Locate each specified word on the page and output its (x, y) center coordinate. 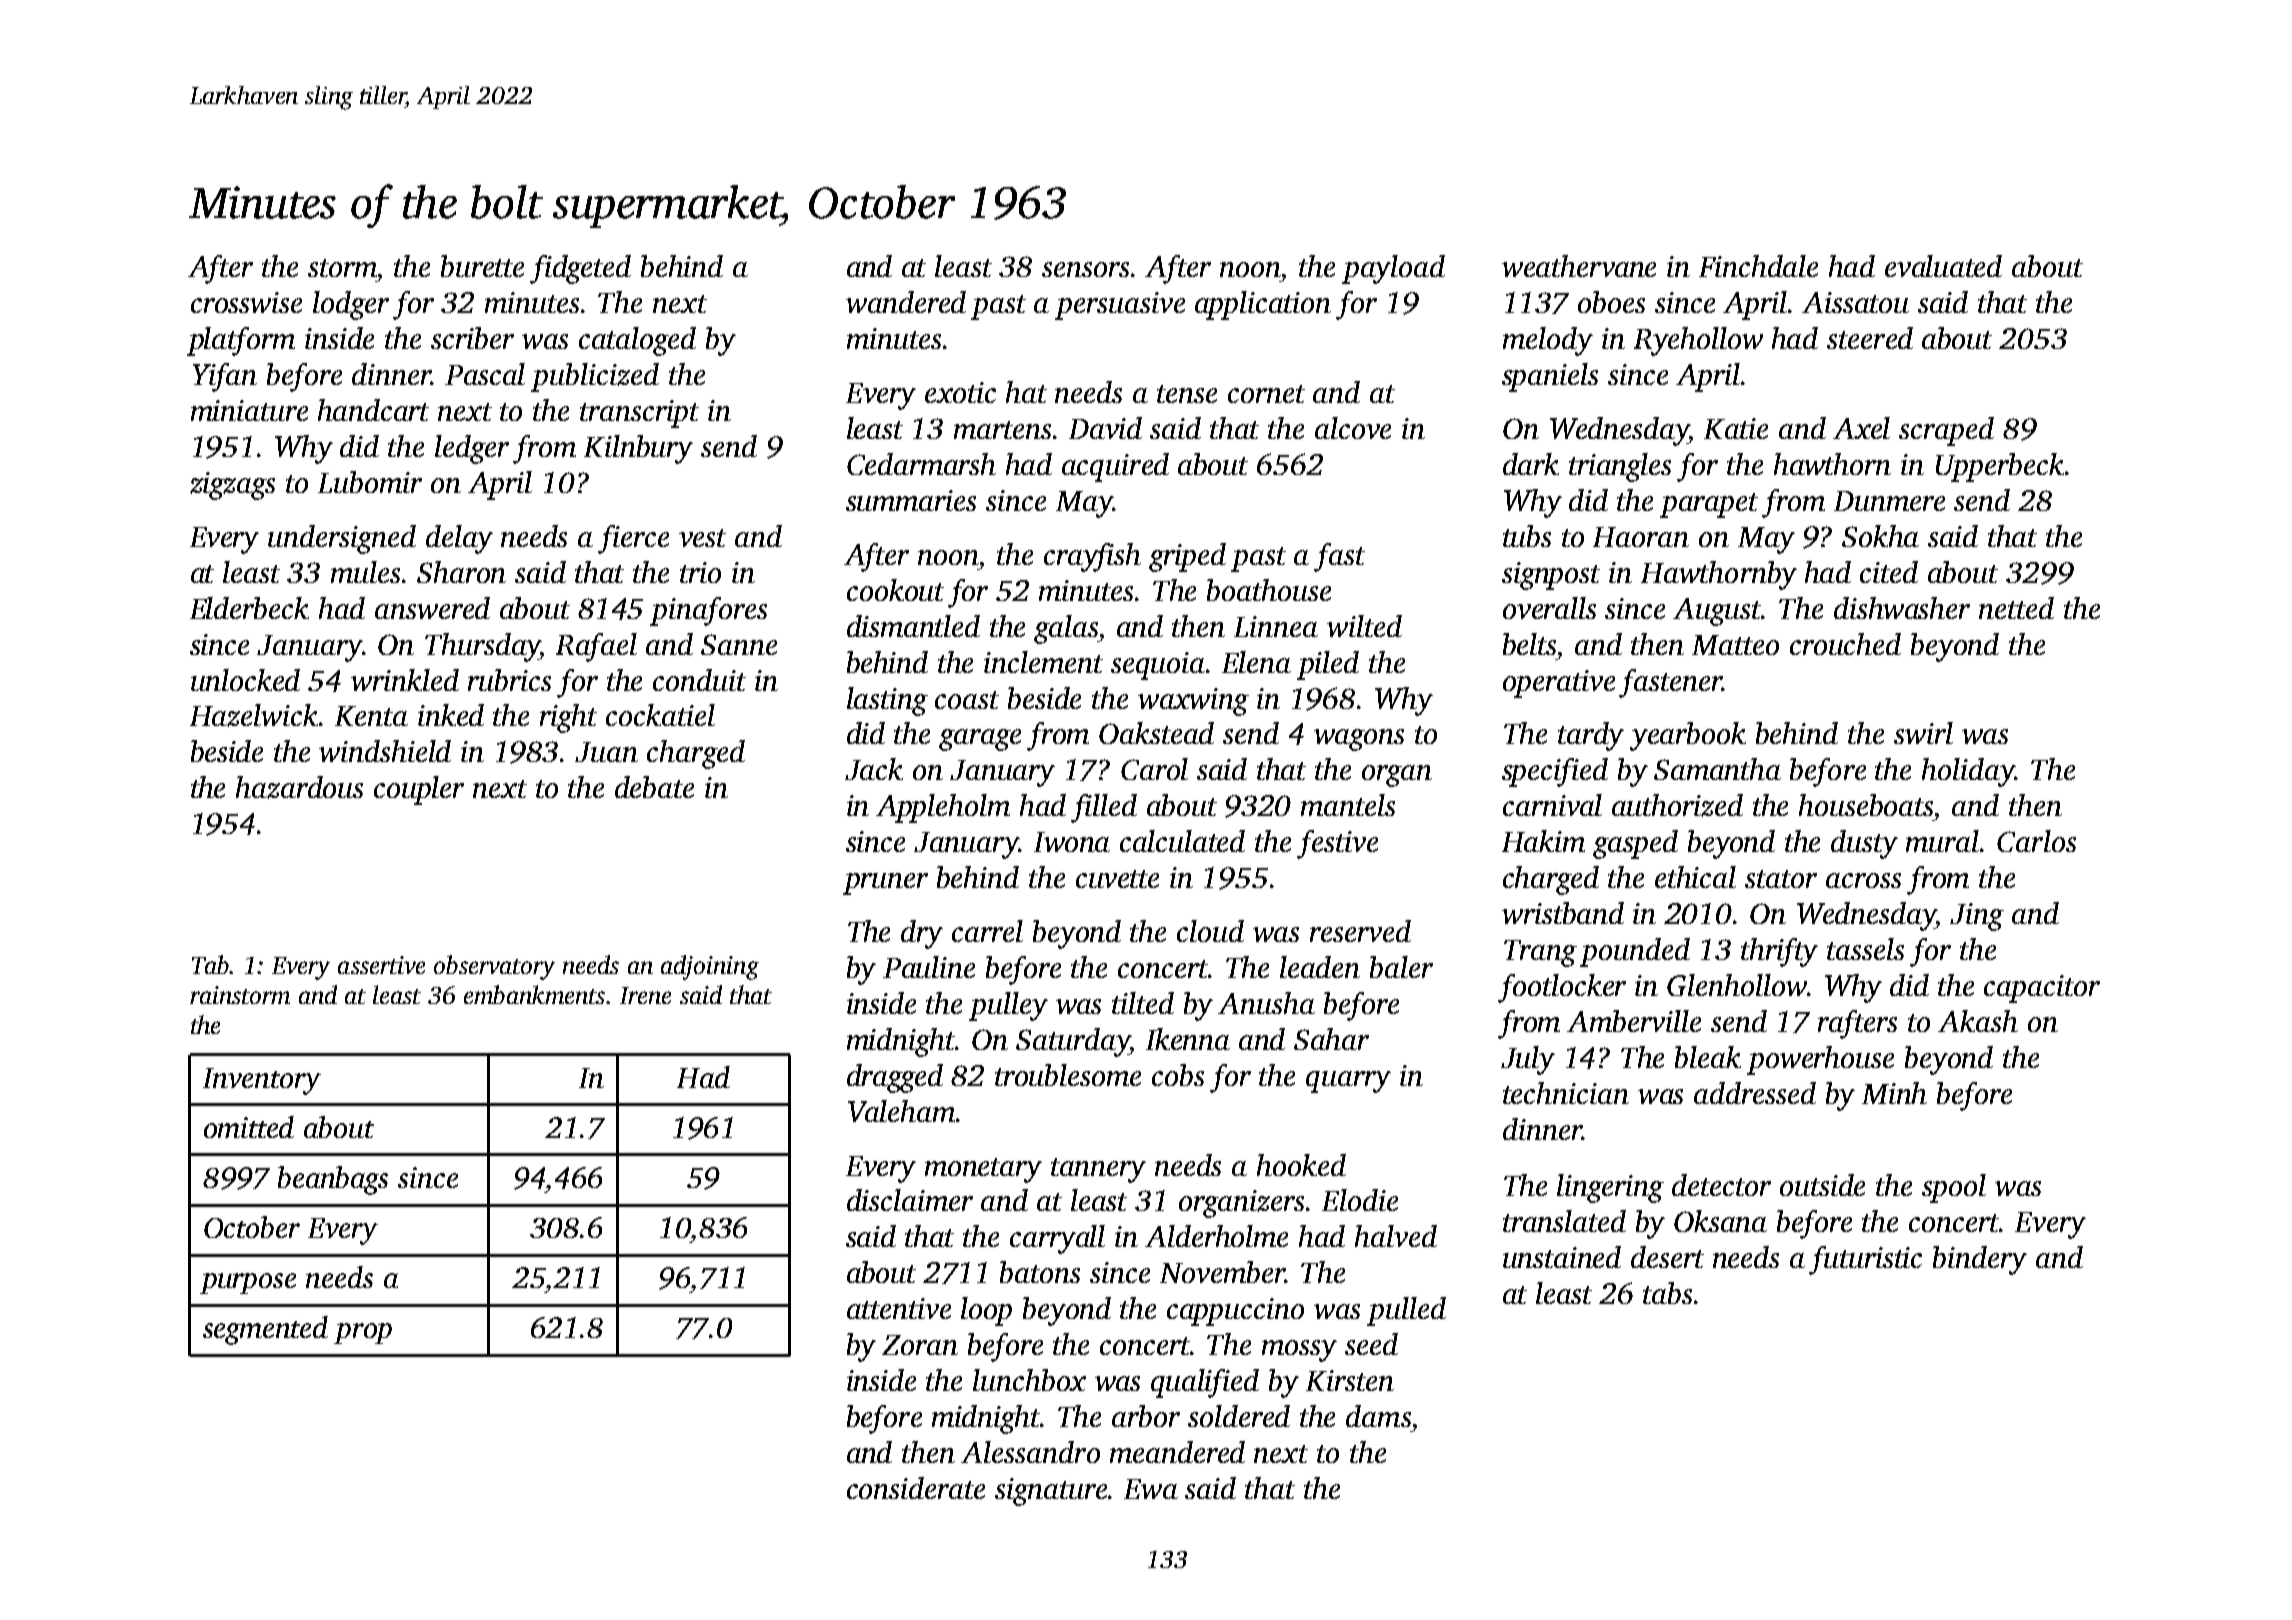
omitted (249, 1127)
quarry (1348, 1082)
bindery (1980, 1260)
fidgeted (580, 269)
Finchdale (1758, 266)
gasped (1635, 844)
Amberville (1634, 1021)
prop (363, 1333)
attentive (899, 1308)
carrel (987, 931)
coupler (419, 790)
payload (1393, 269)
